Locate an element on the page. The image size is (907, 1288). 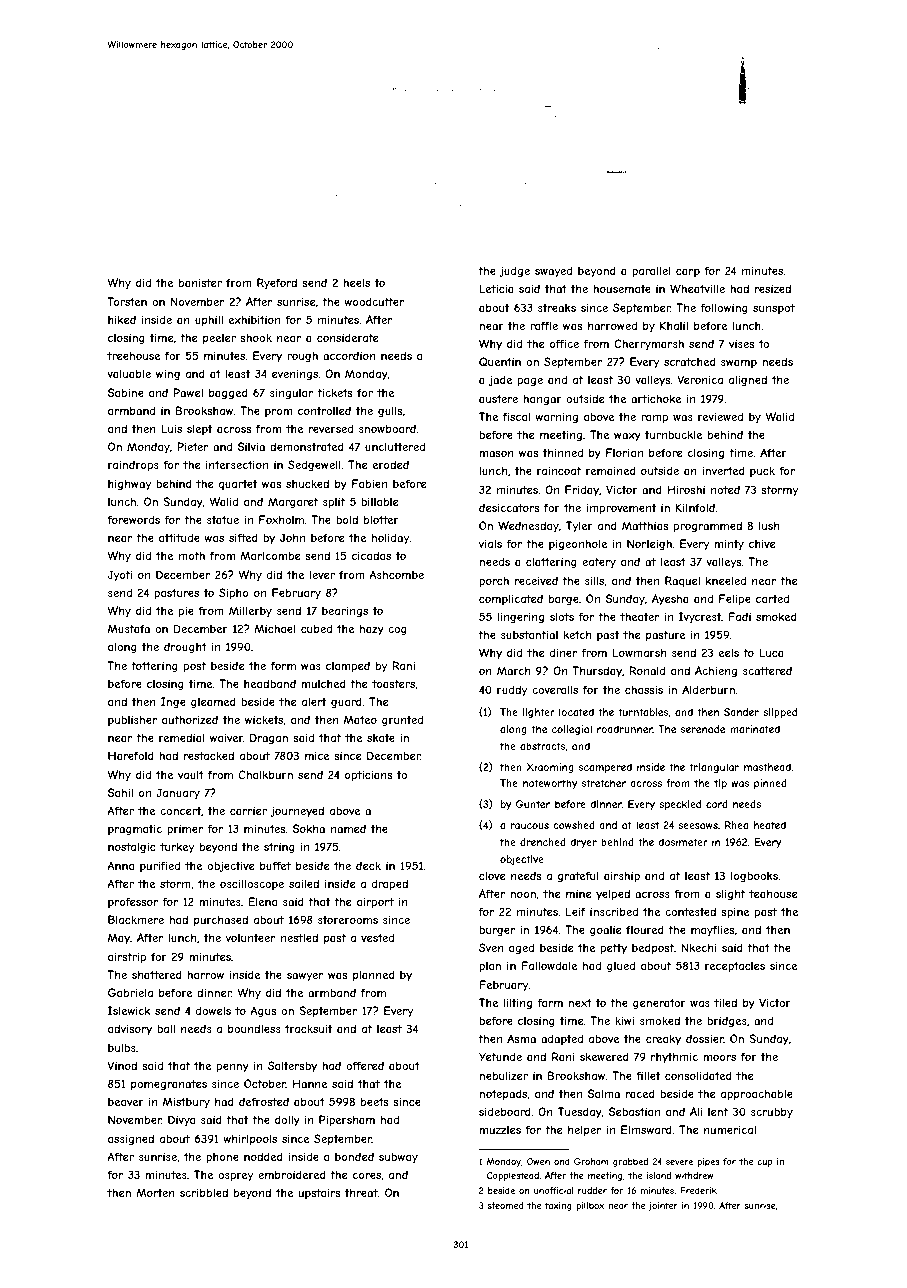
muzzles is located at coordinates (500, 1130).
